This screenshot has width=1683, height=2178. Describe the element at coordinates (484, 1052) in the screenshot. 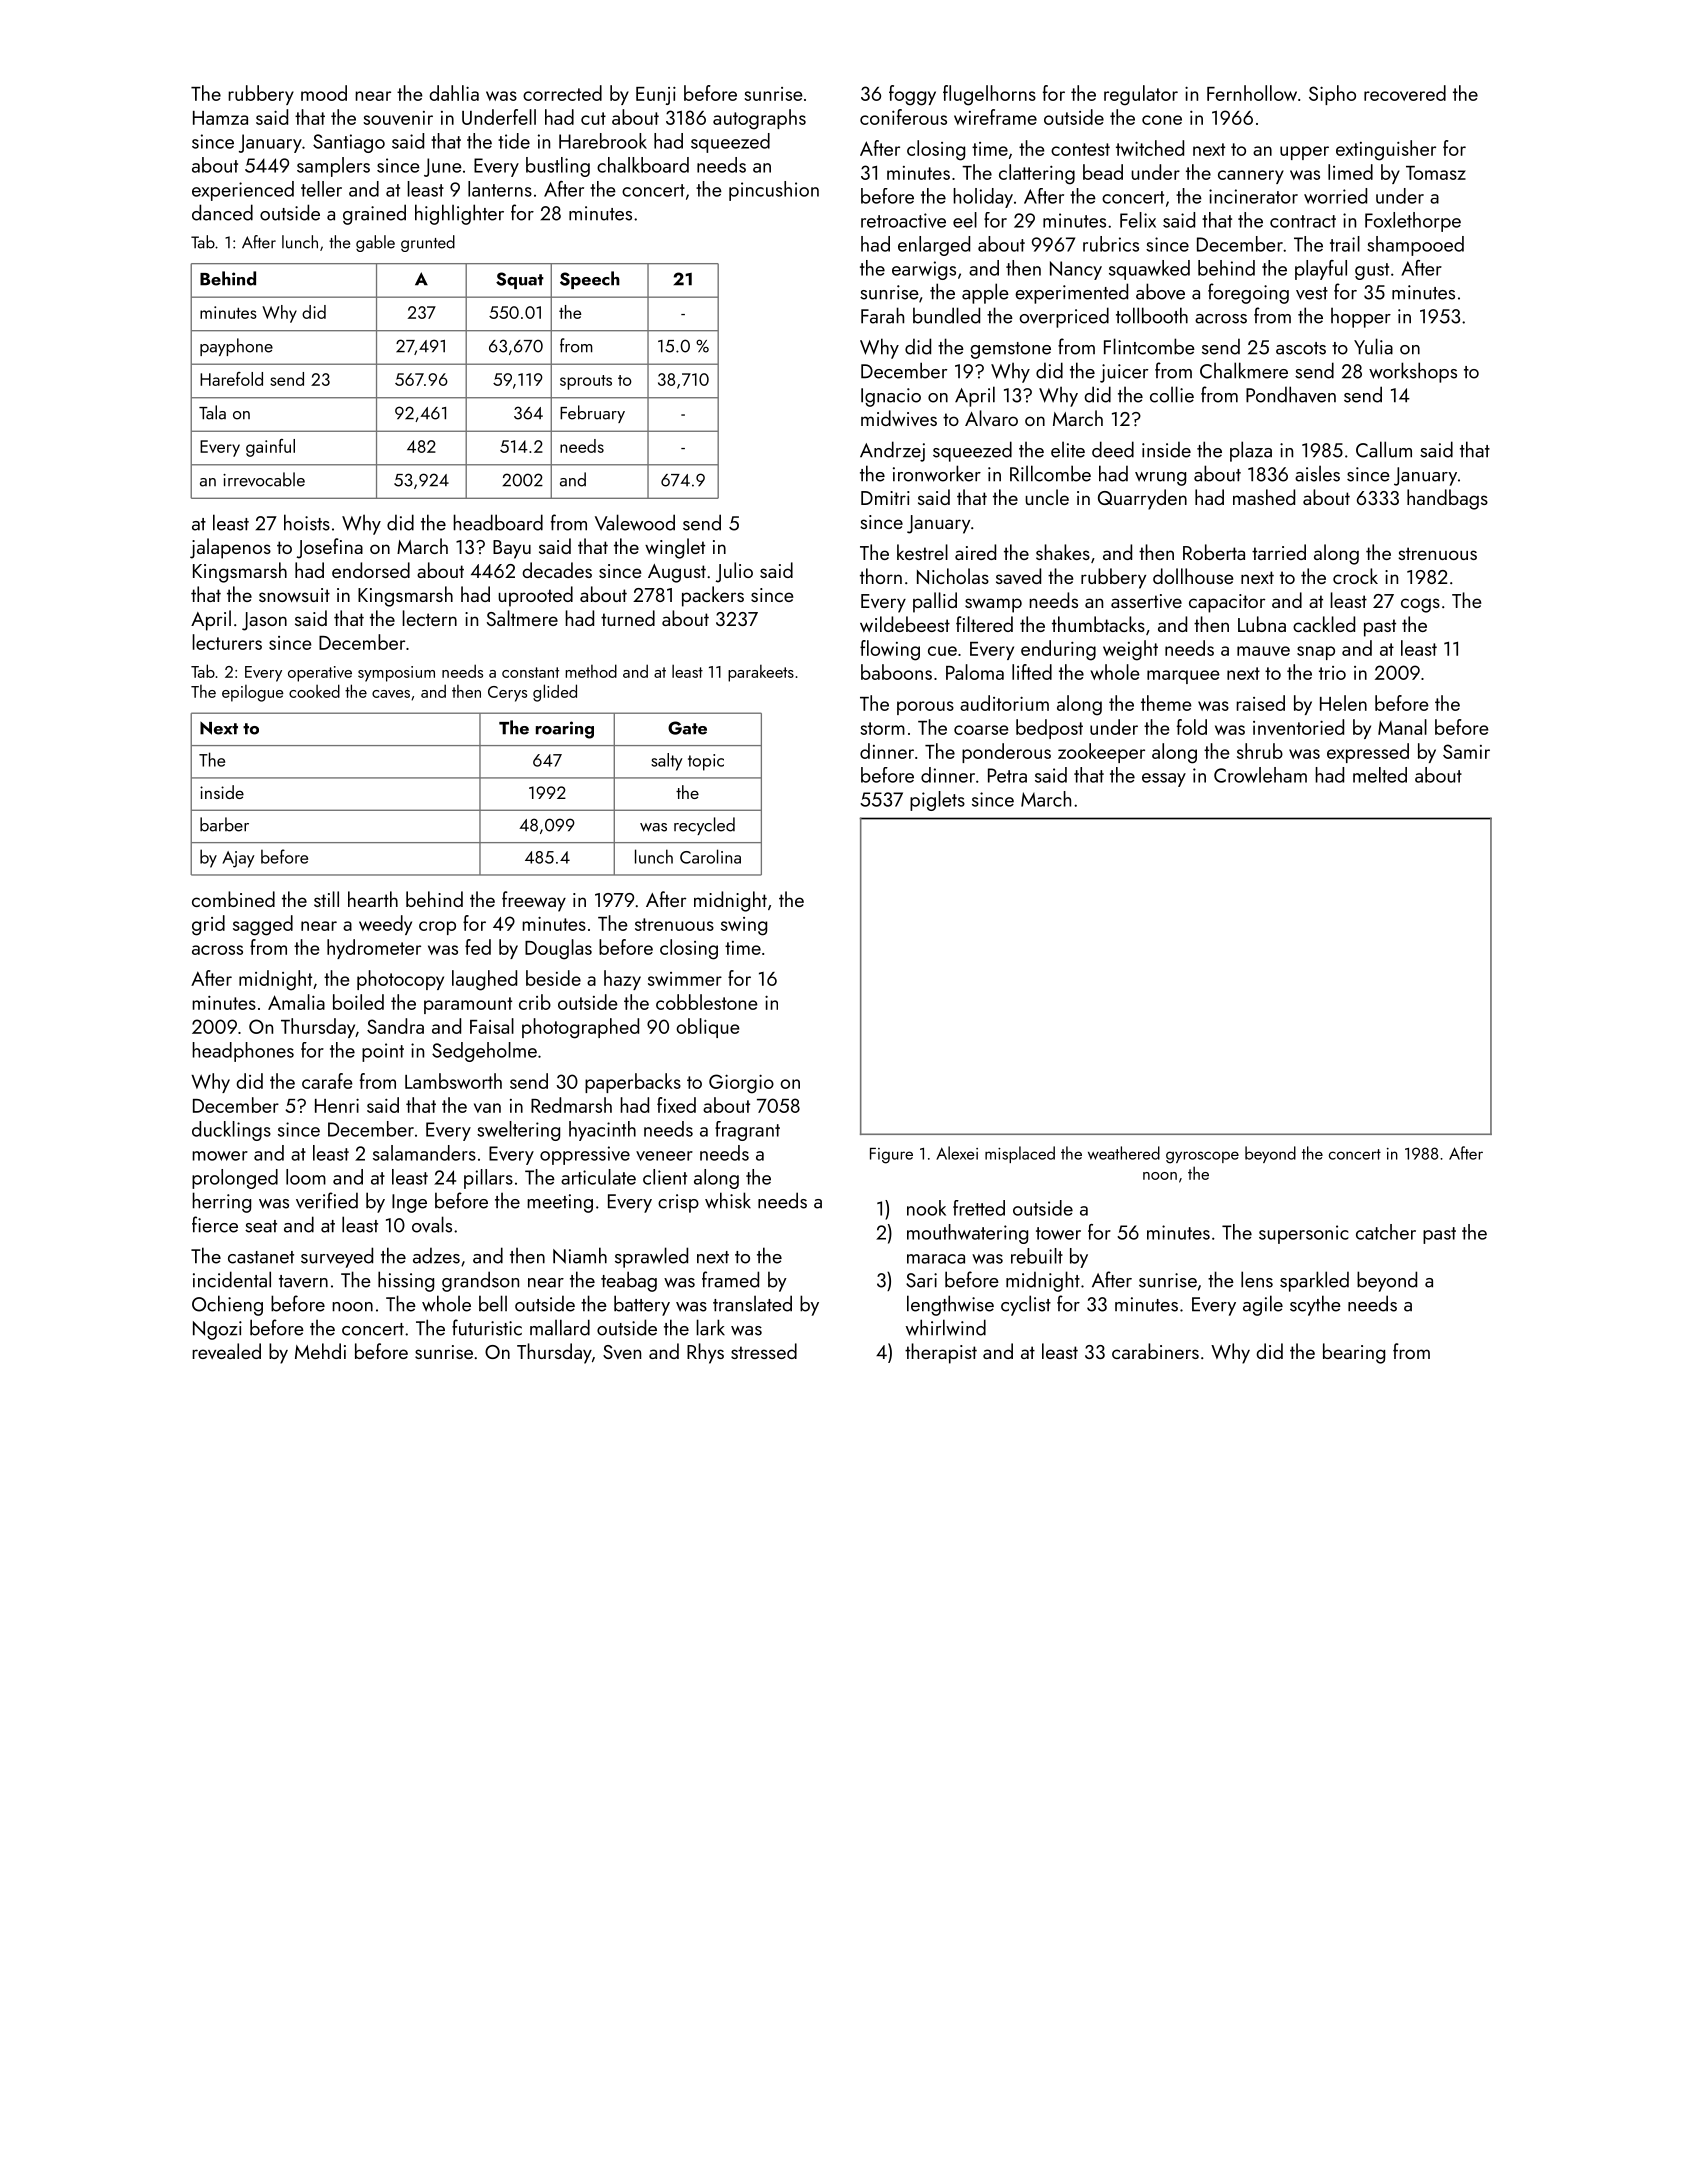

I see `Sedgeholme` at that location.
